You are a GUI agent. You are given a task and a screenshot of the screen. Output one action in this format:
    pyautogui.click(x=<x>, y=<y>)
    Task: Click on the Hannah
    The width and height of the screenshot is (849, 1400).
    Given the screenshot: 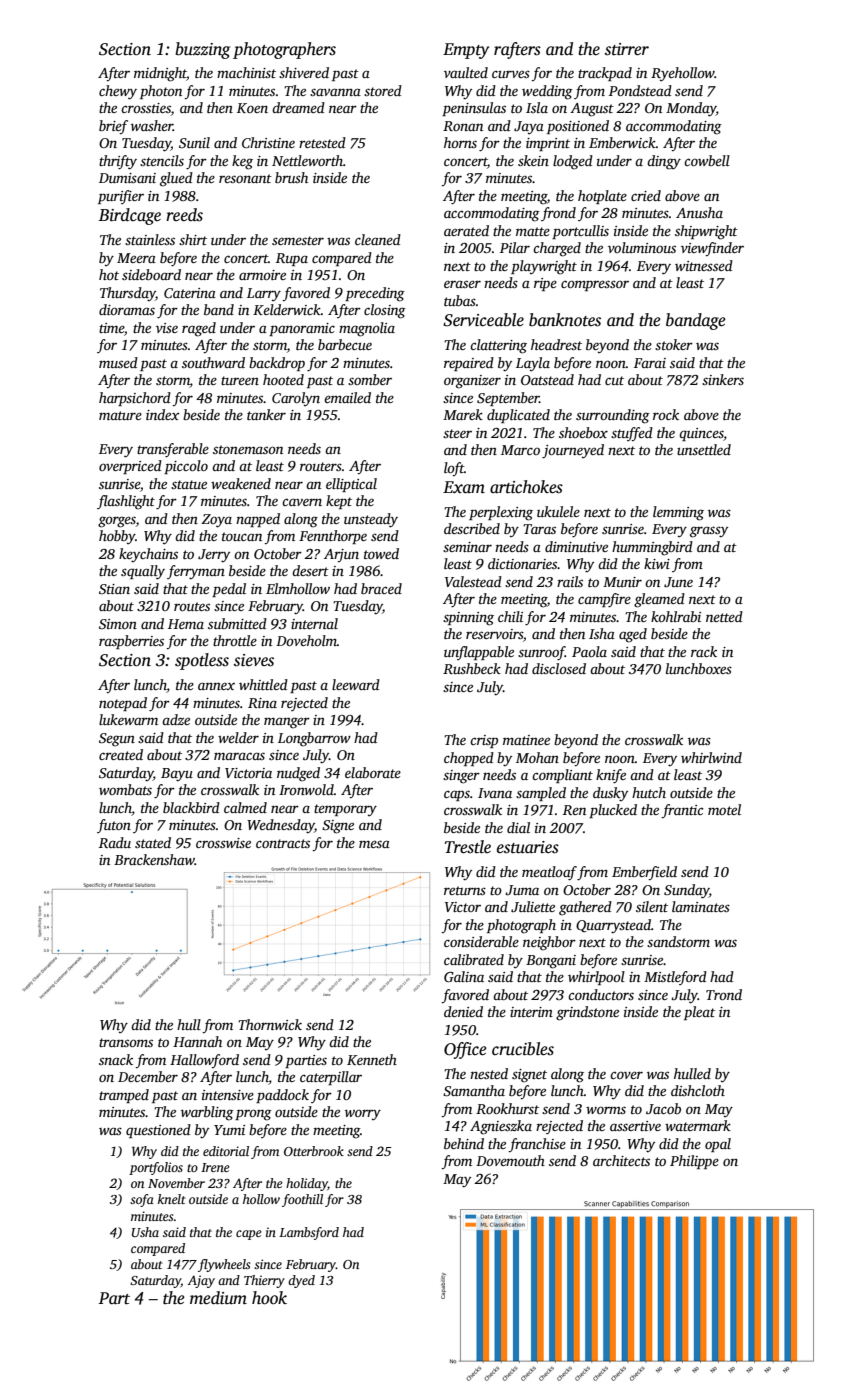 What is the action you would take?
    pyautogui.click(x=197, y=1041)
